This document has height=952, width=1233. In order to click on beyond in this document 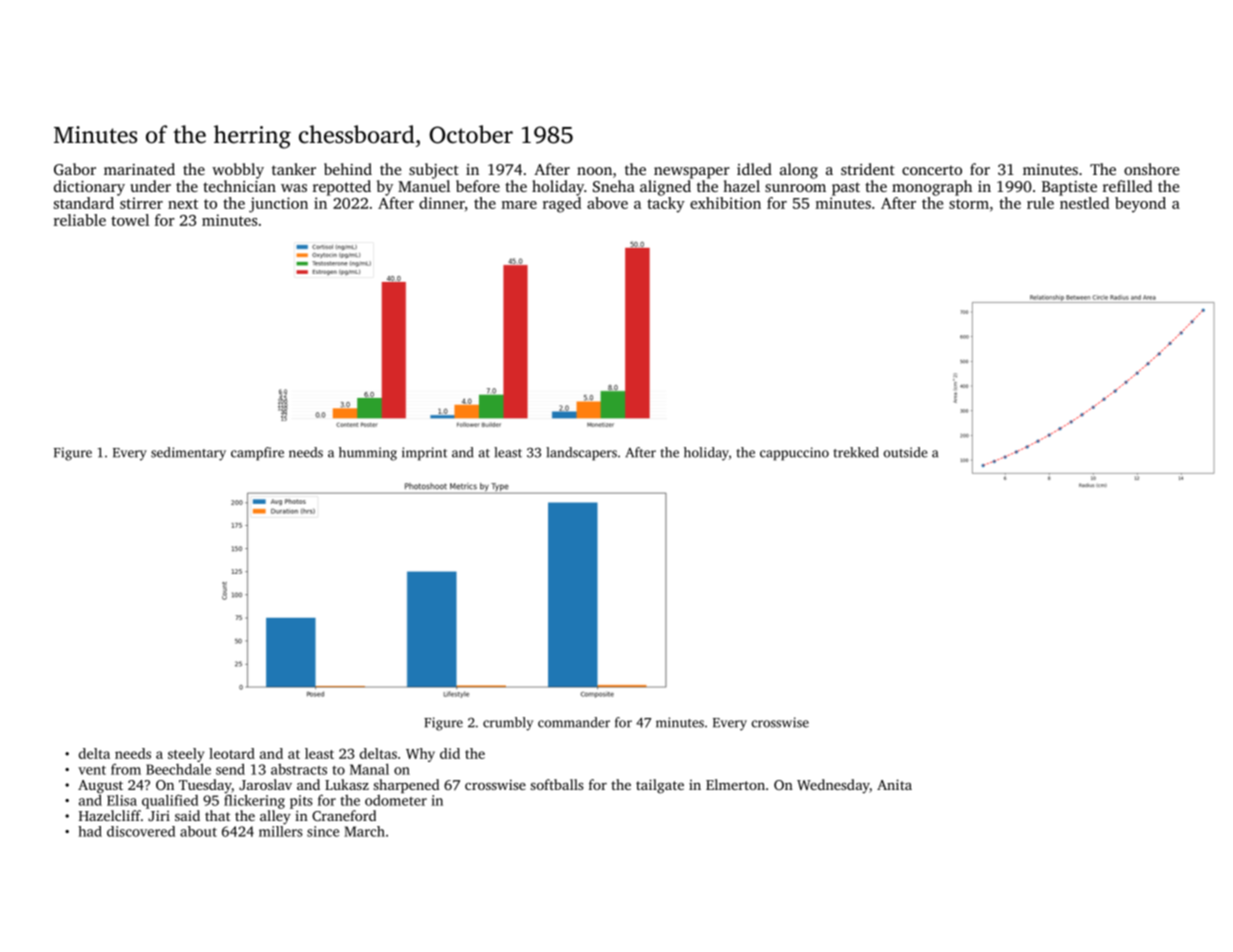, I will do `click(1140, 205)`.
